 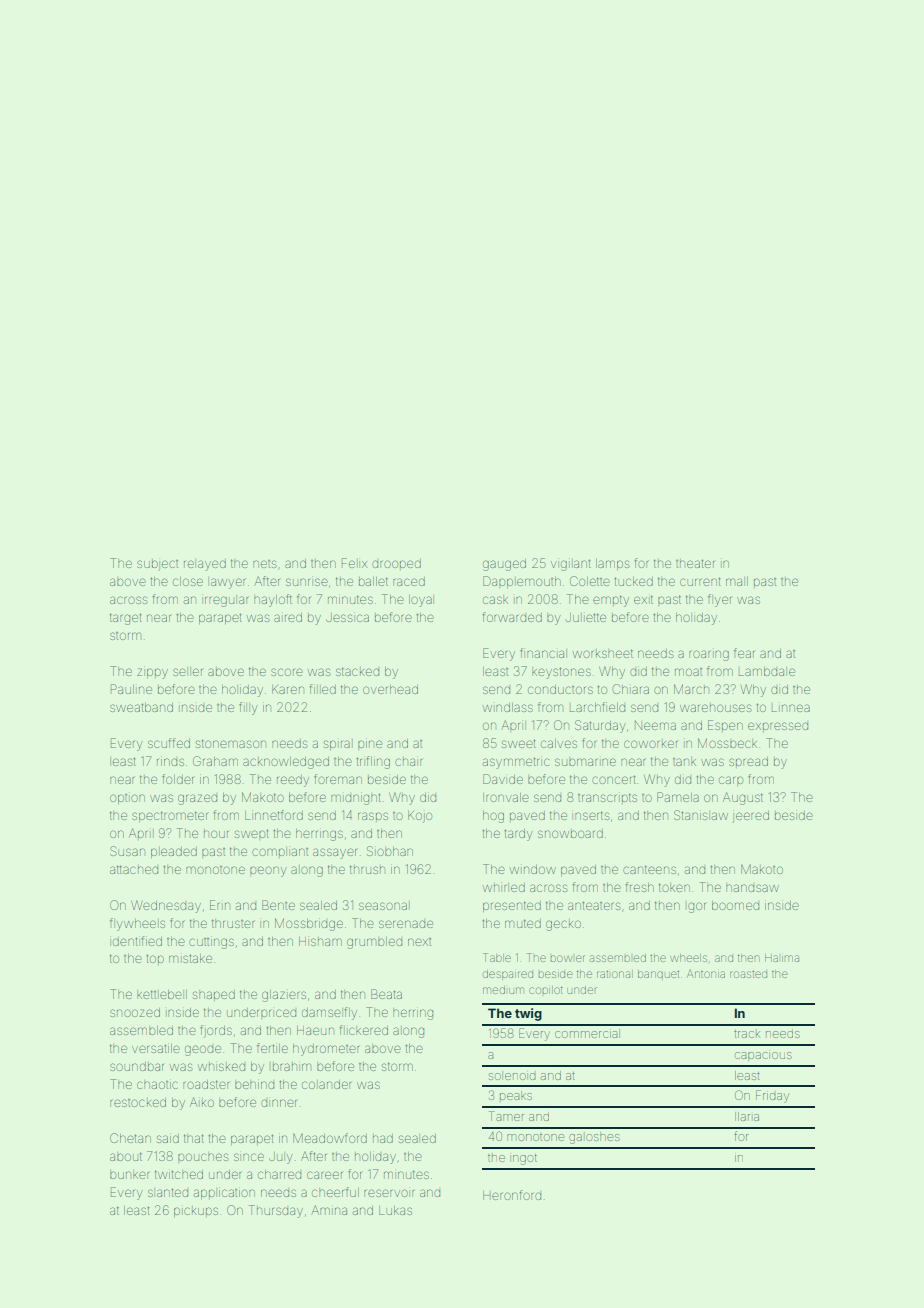 What do you see at coordinates (354, 563) in the page?
I see `Felix` at bounding box center [354, 563].
